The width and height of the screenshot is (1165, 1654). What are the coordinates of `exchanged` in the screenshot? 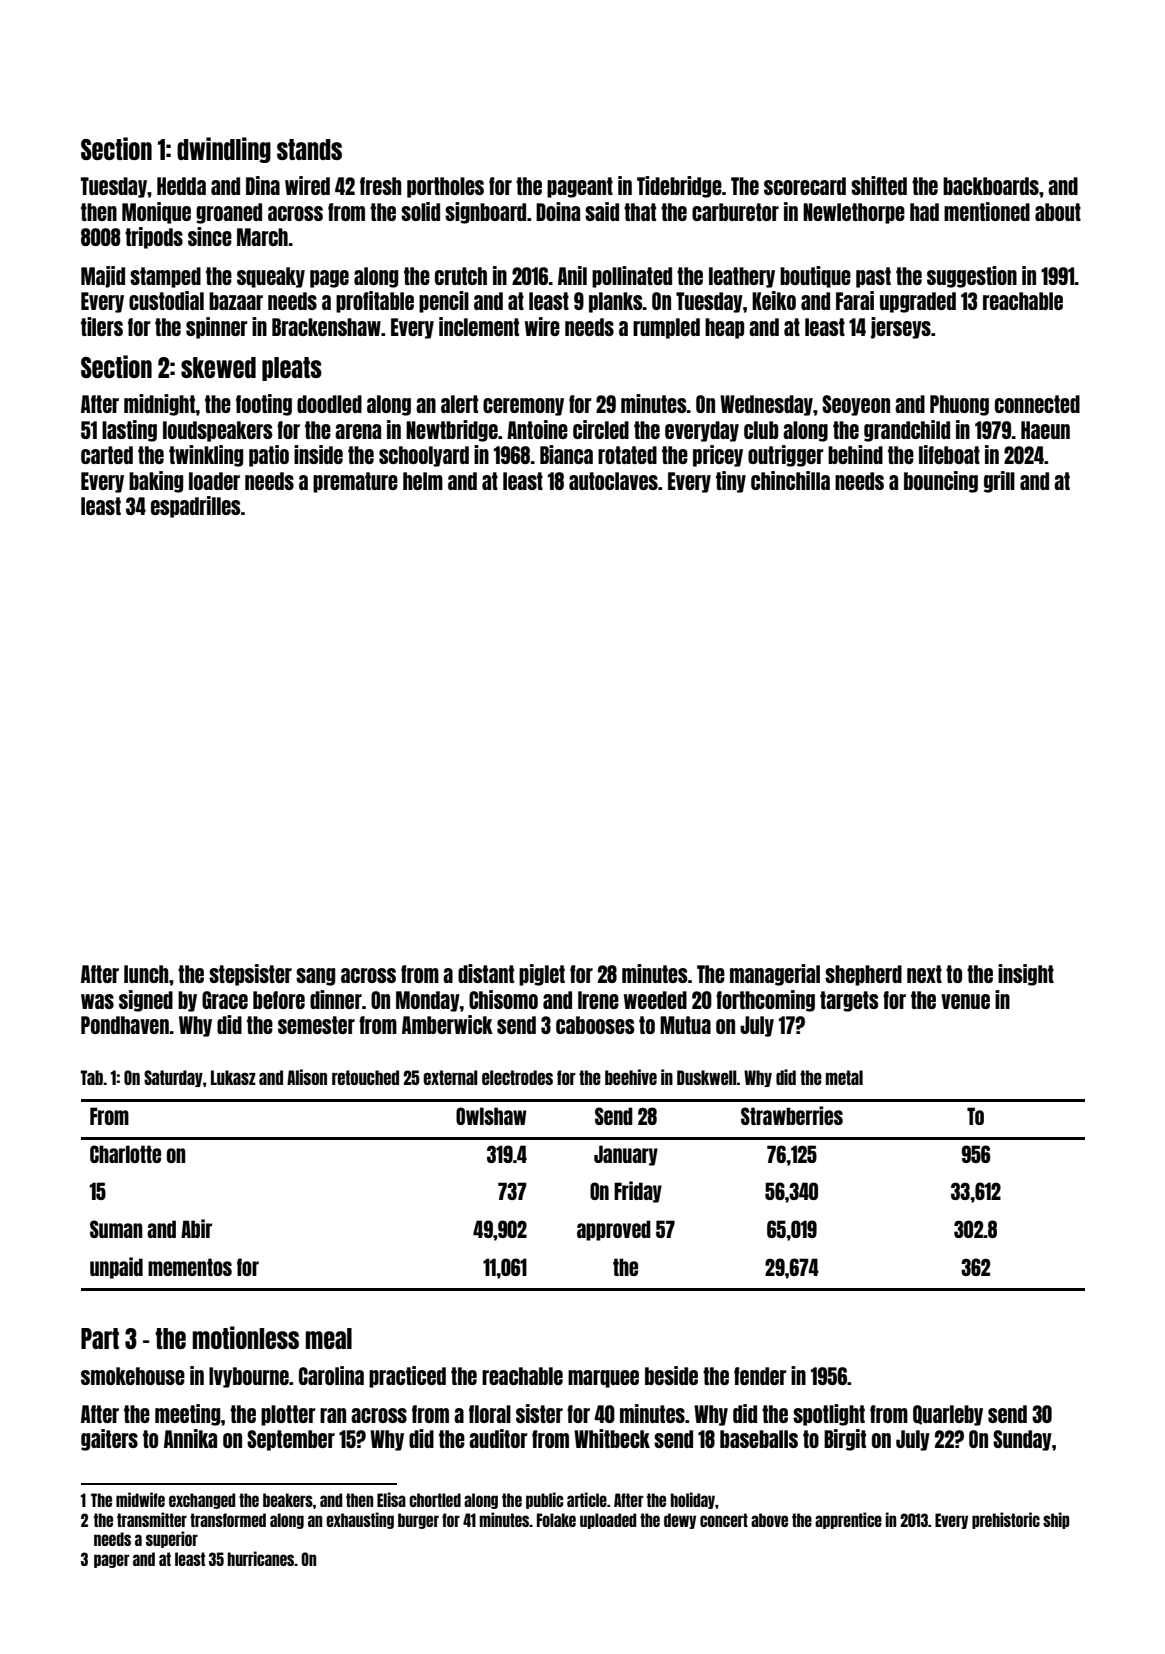 It's located at (202, 1501).
